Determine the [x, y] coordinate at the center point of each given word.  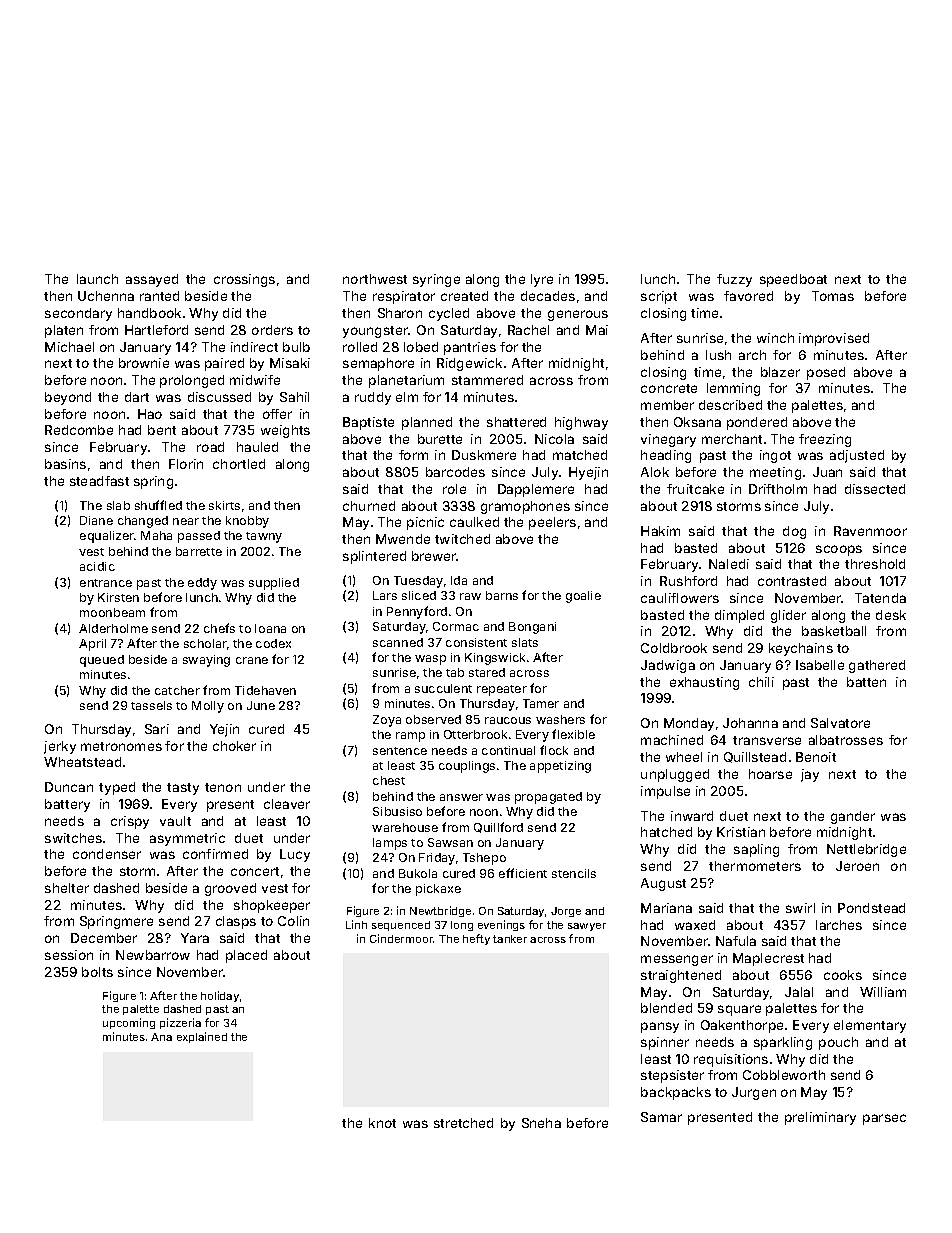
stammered [487, 380]
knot [382, 1123]
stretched [463, 1123]
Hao [150, 414]
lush [718, 355]
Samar [661, 1117]
